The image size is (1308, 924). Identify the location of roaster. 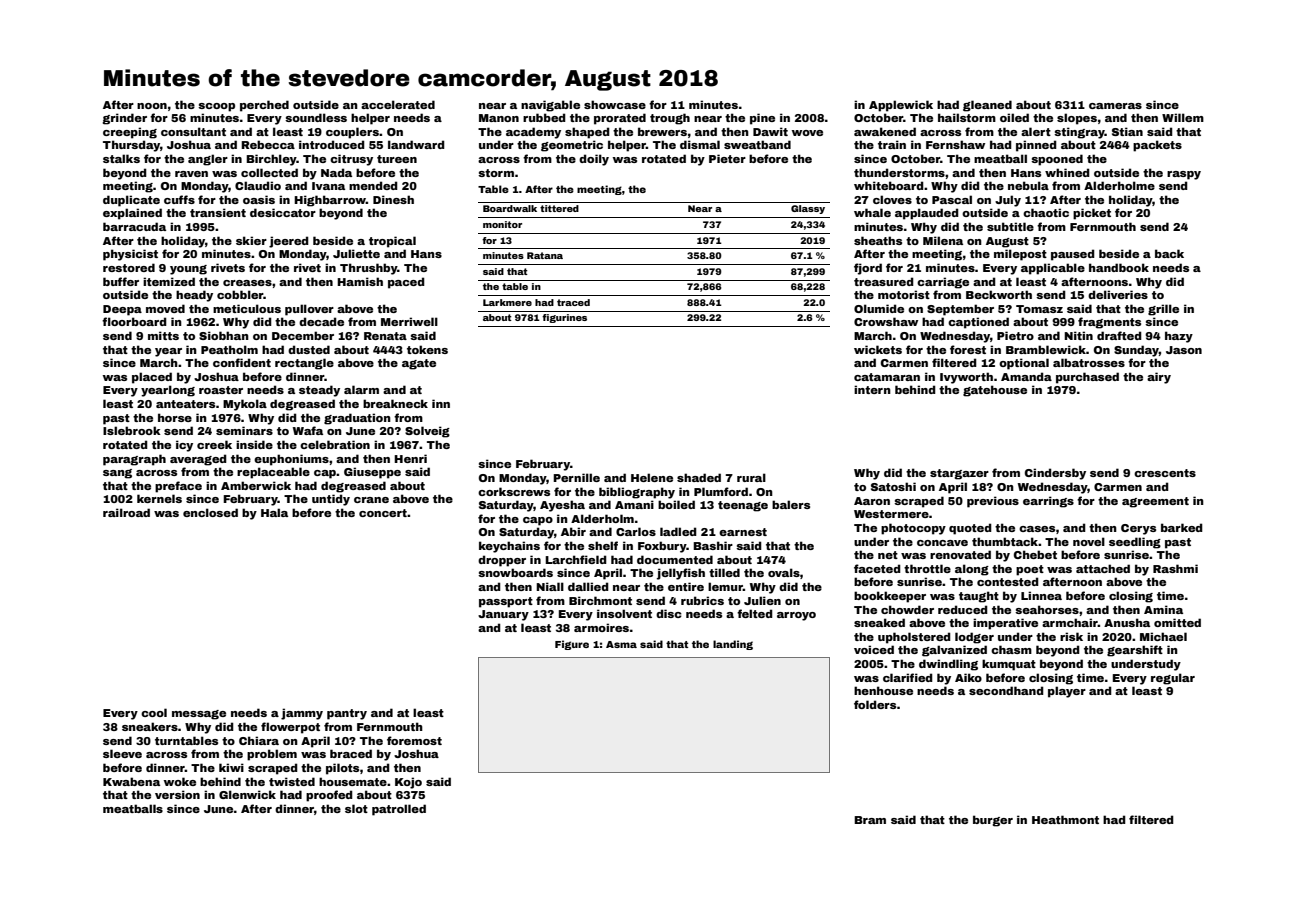
(221, 390).
